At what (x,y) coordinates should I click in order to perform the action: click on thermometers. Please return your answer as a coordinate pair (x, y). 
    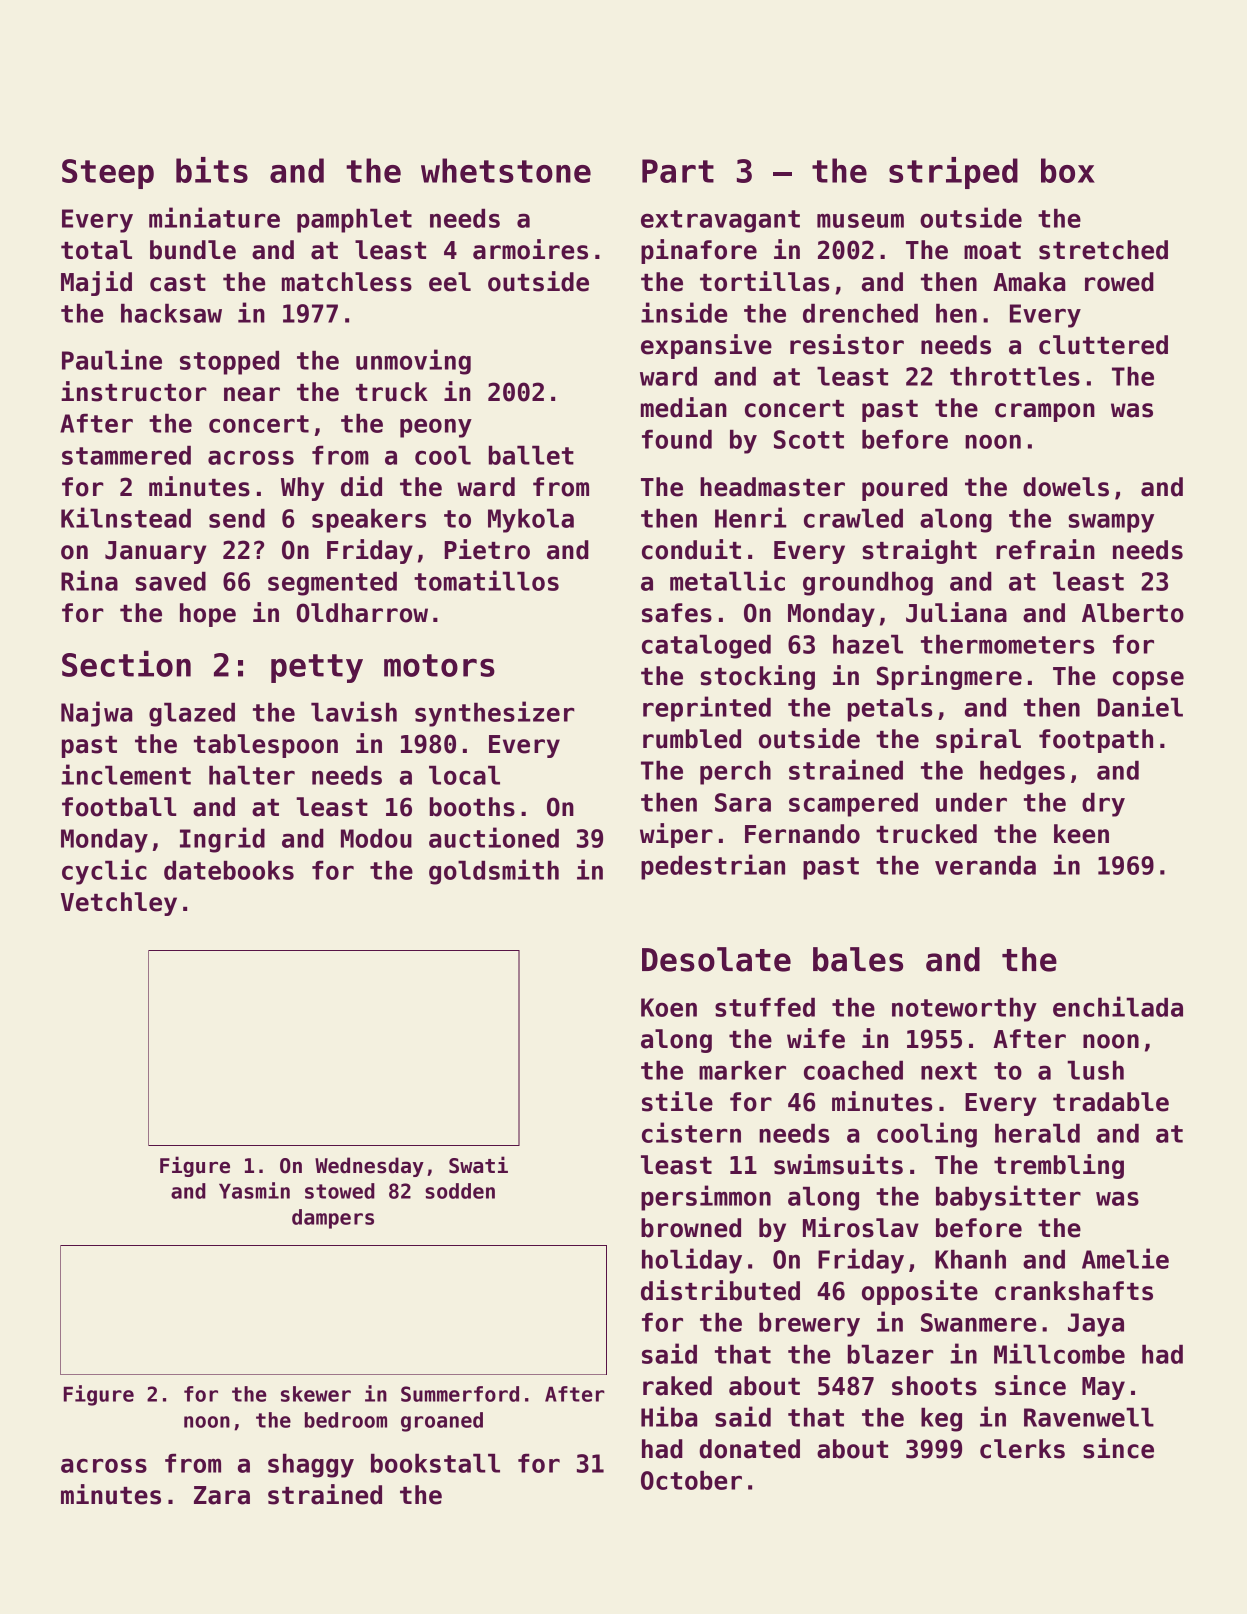
    Looking at the image, I should click on (1007, 644).
